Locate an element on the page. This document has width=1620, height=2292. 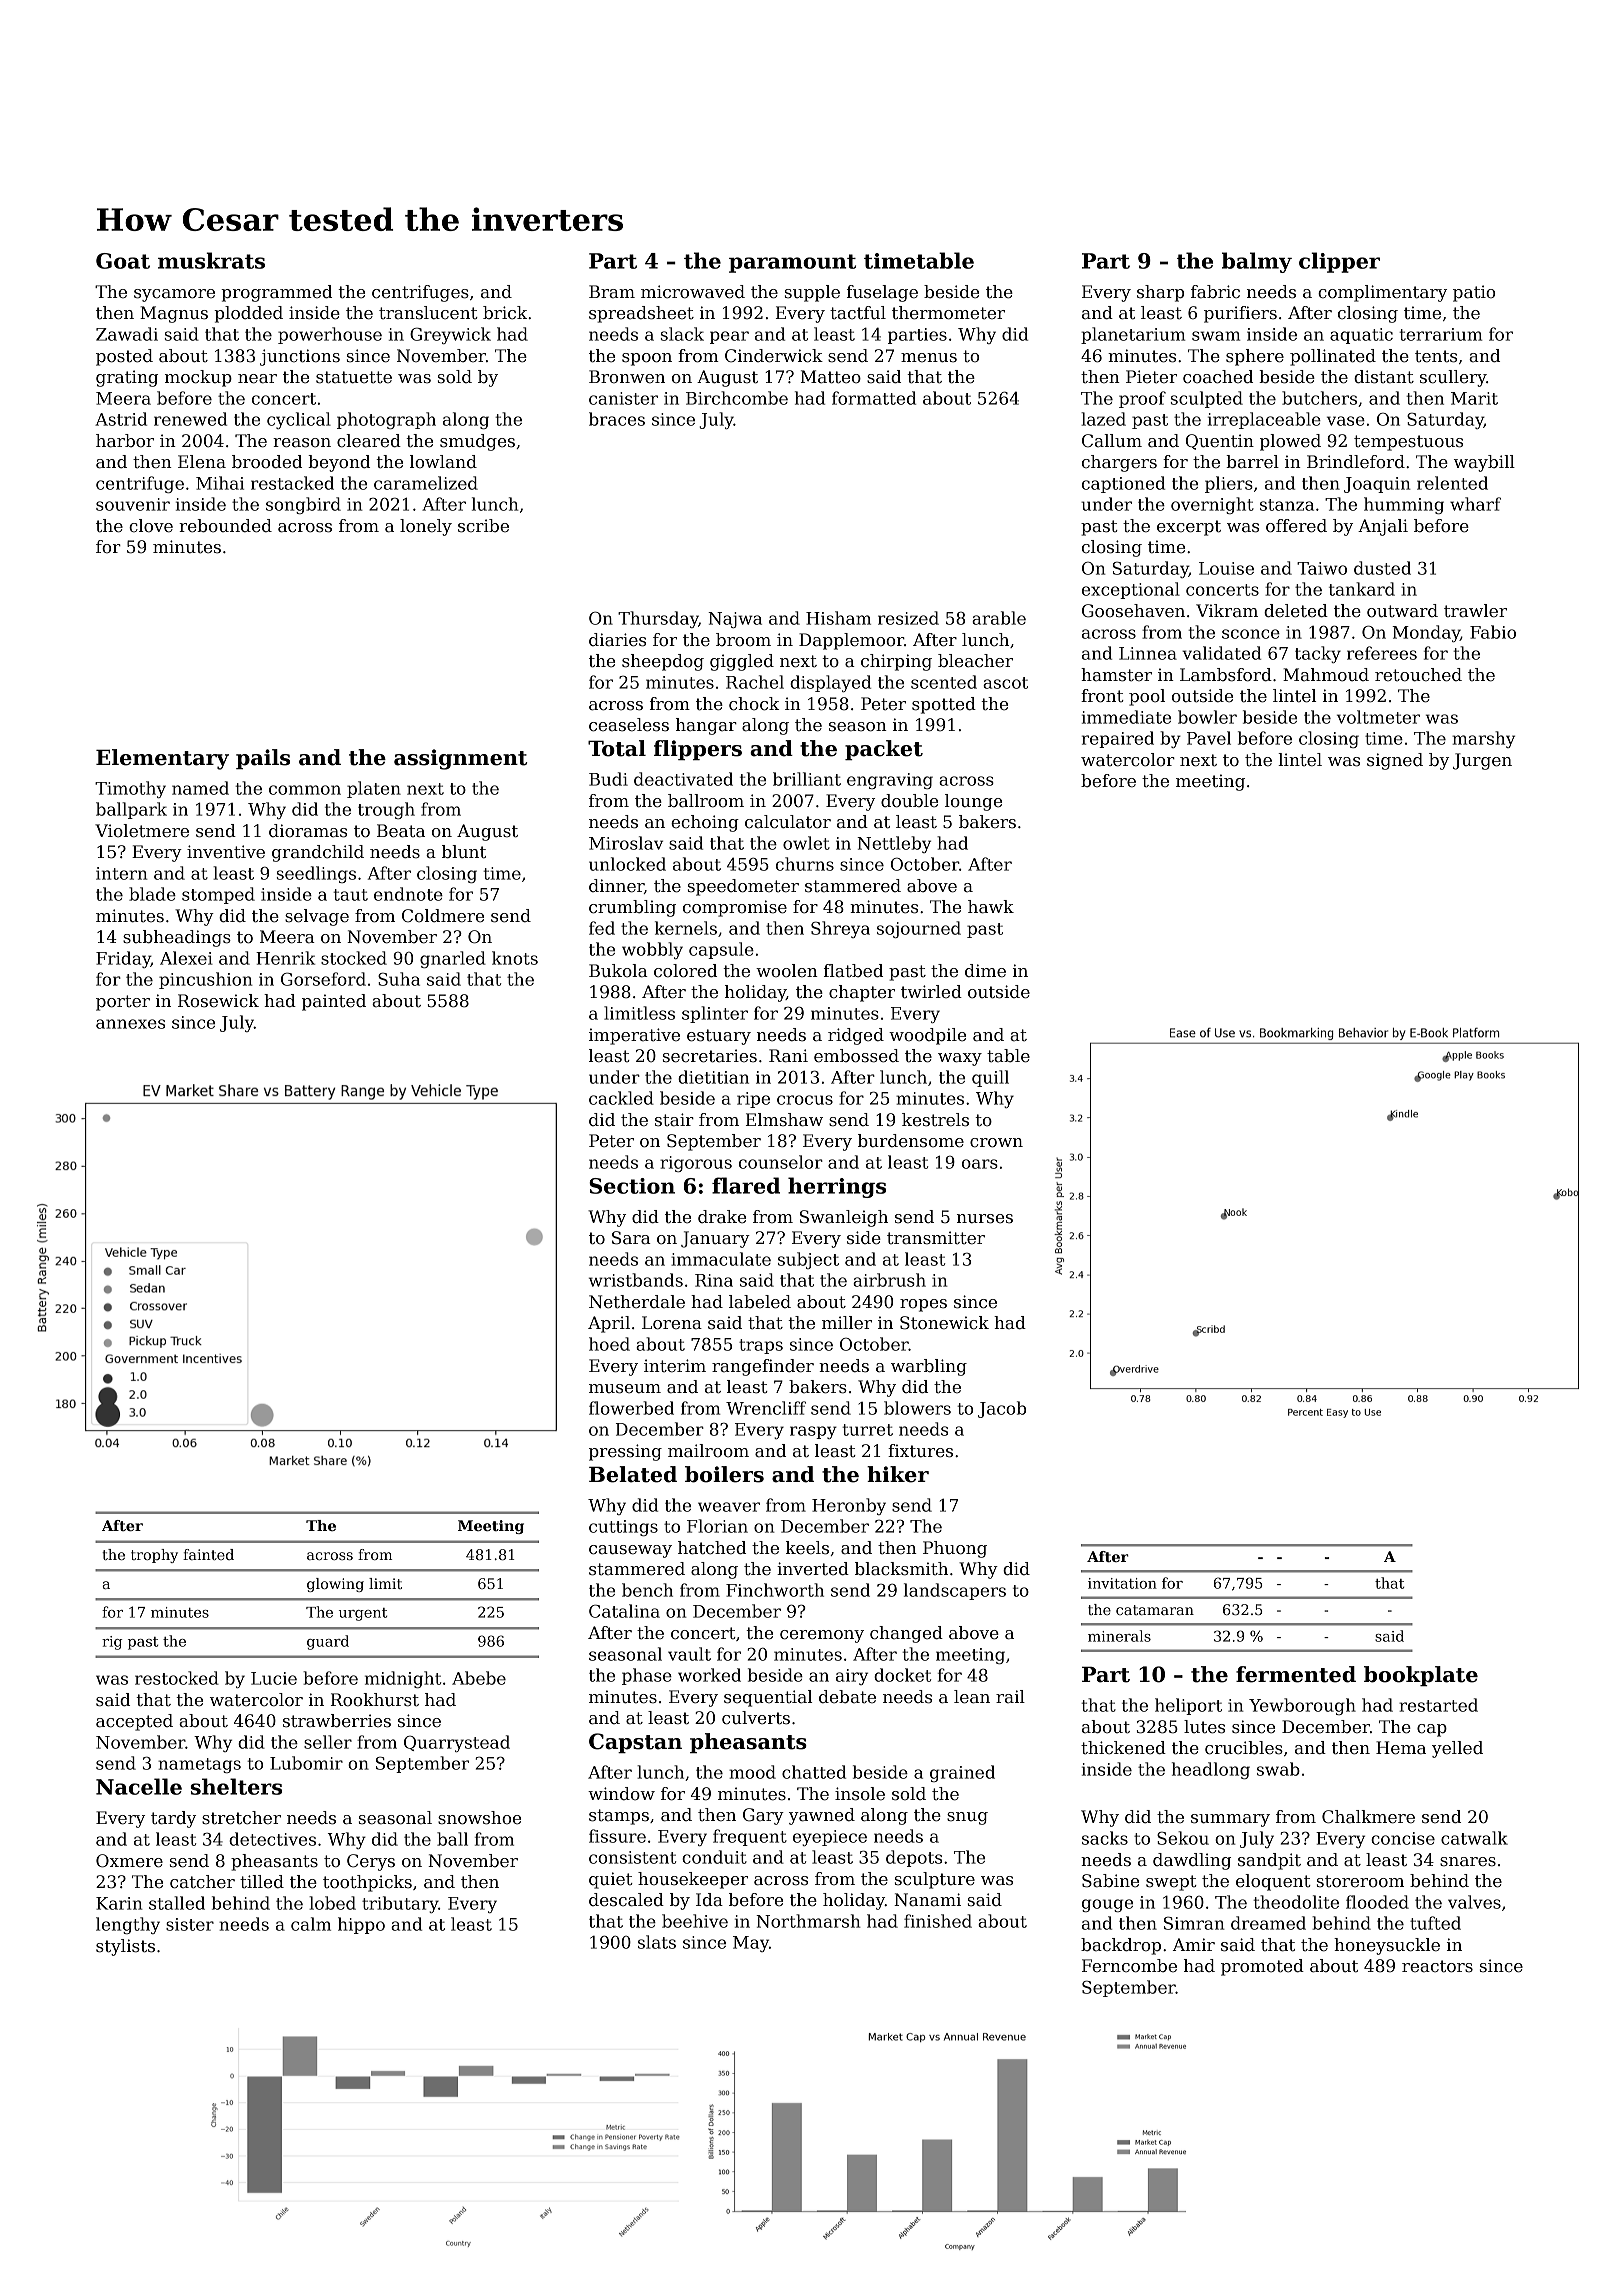
wristbands is located at coordinates (636, 1280).
